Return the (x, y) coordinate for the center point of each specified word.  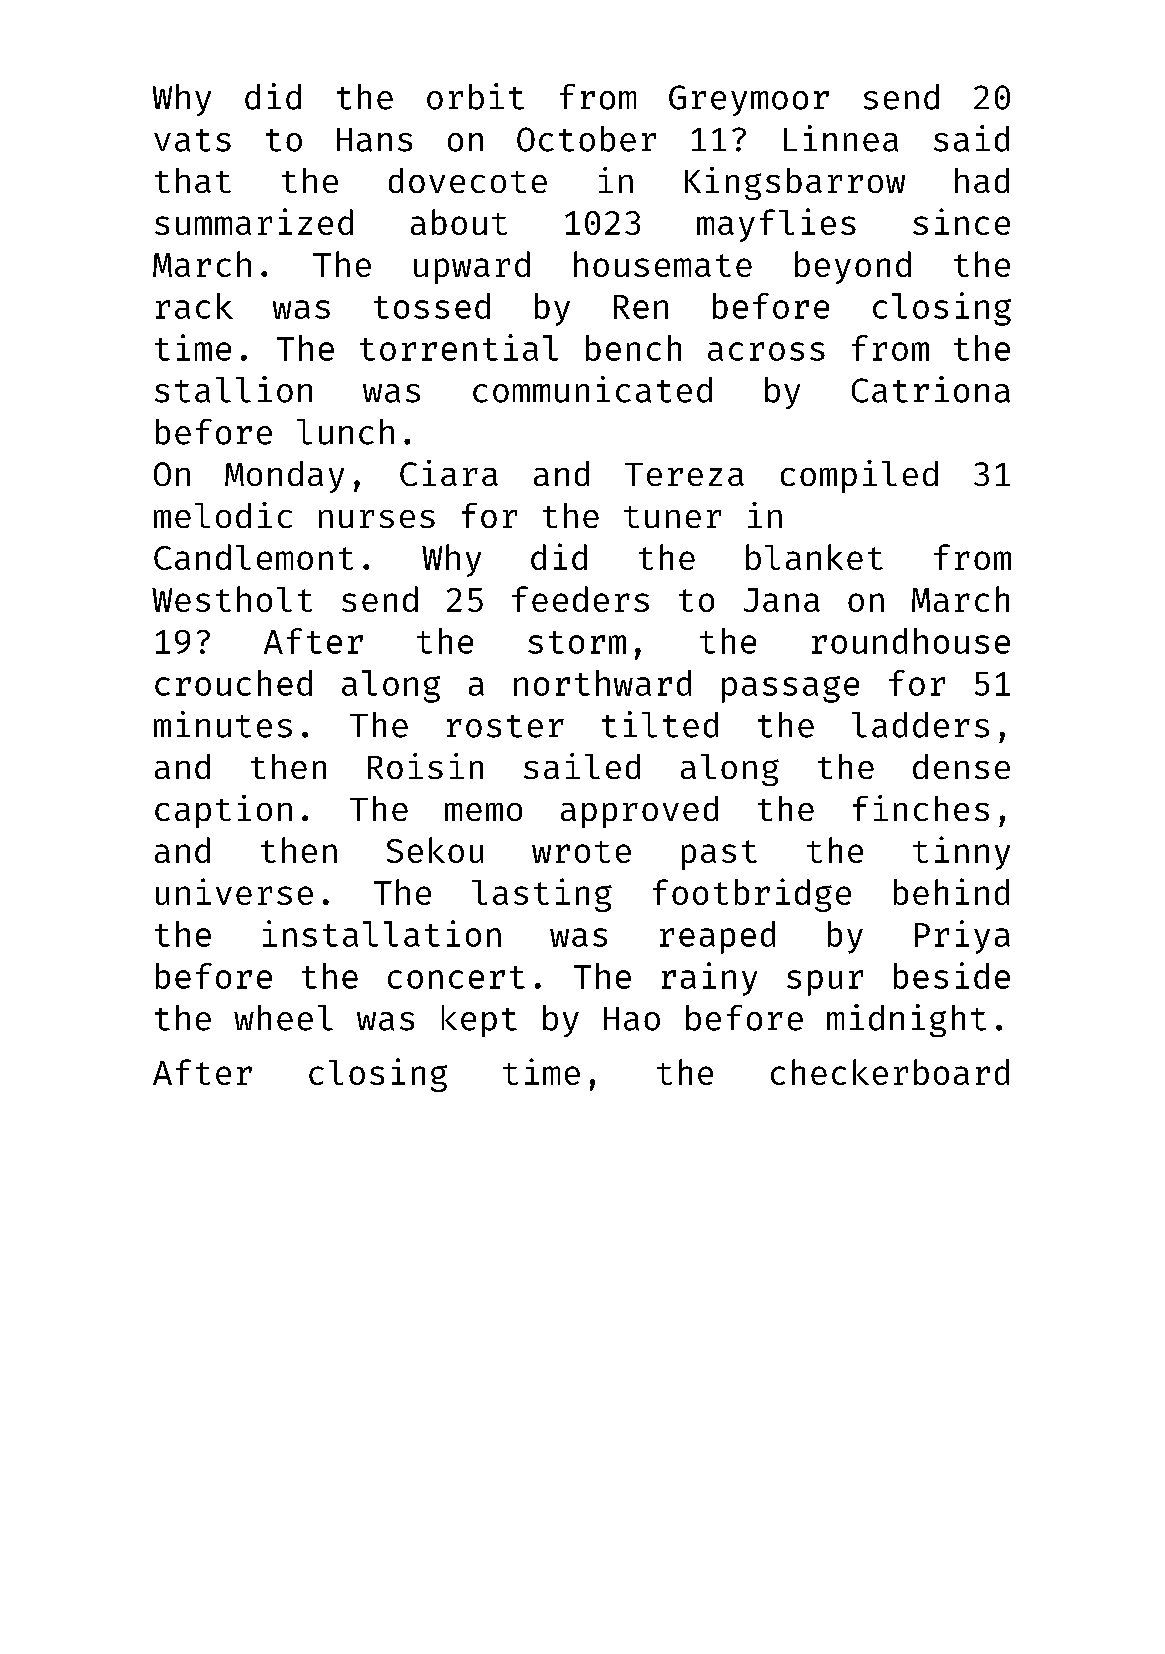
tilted (660, 724)
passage (790, 689)
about (459, 222)
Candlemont (253, 557)
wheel (283, 1018)
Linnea (841, 138)
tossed (432, 306)
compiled (859, 476)
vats (192, 140)
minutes (223, 724)
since (961, 221)
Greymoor (749, 100)
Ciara (449, 473)
